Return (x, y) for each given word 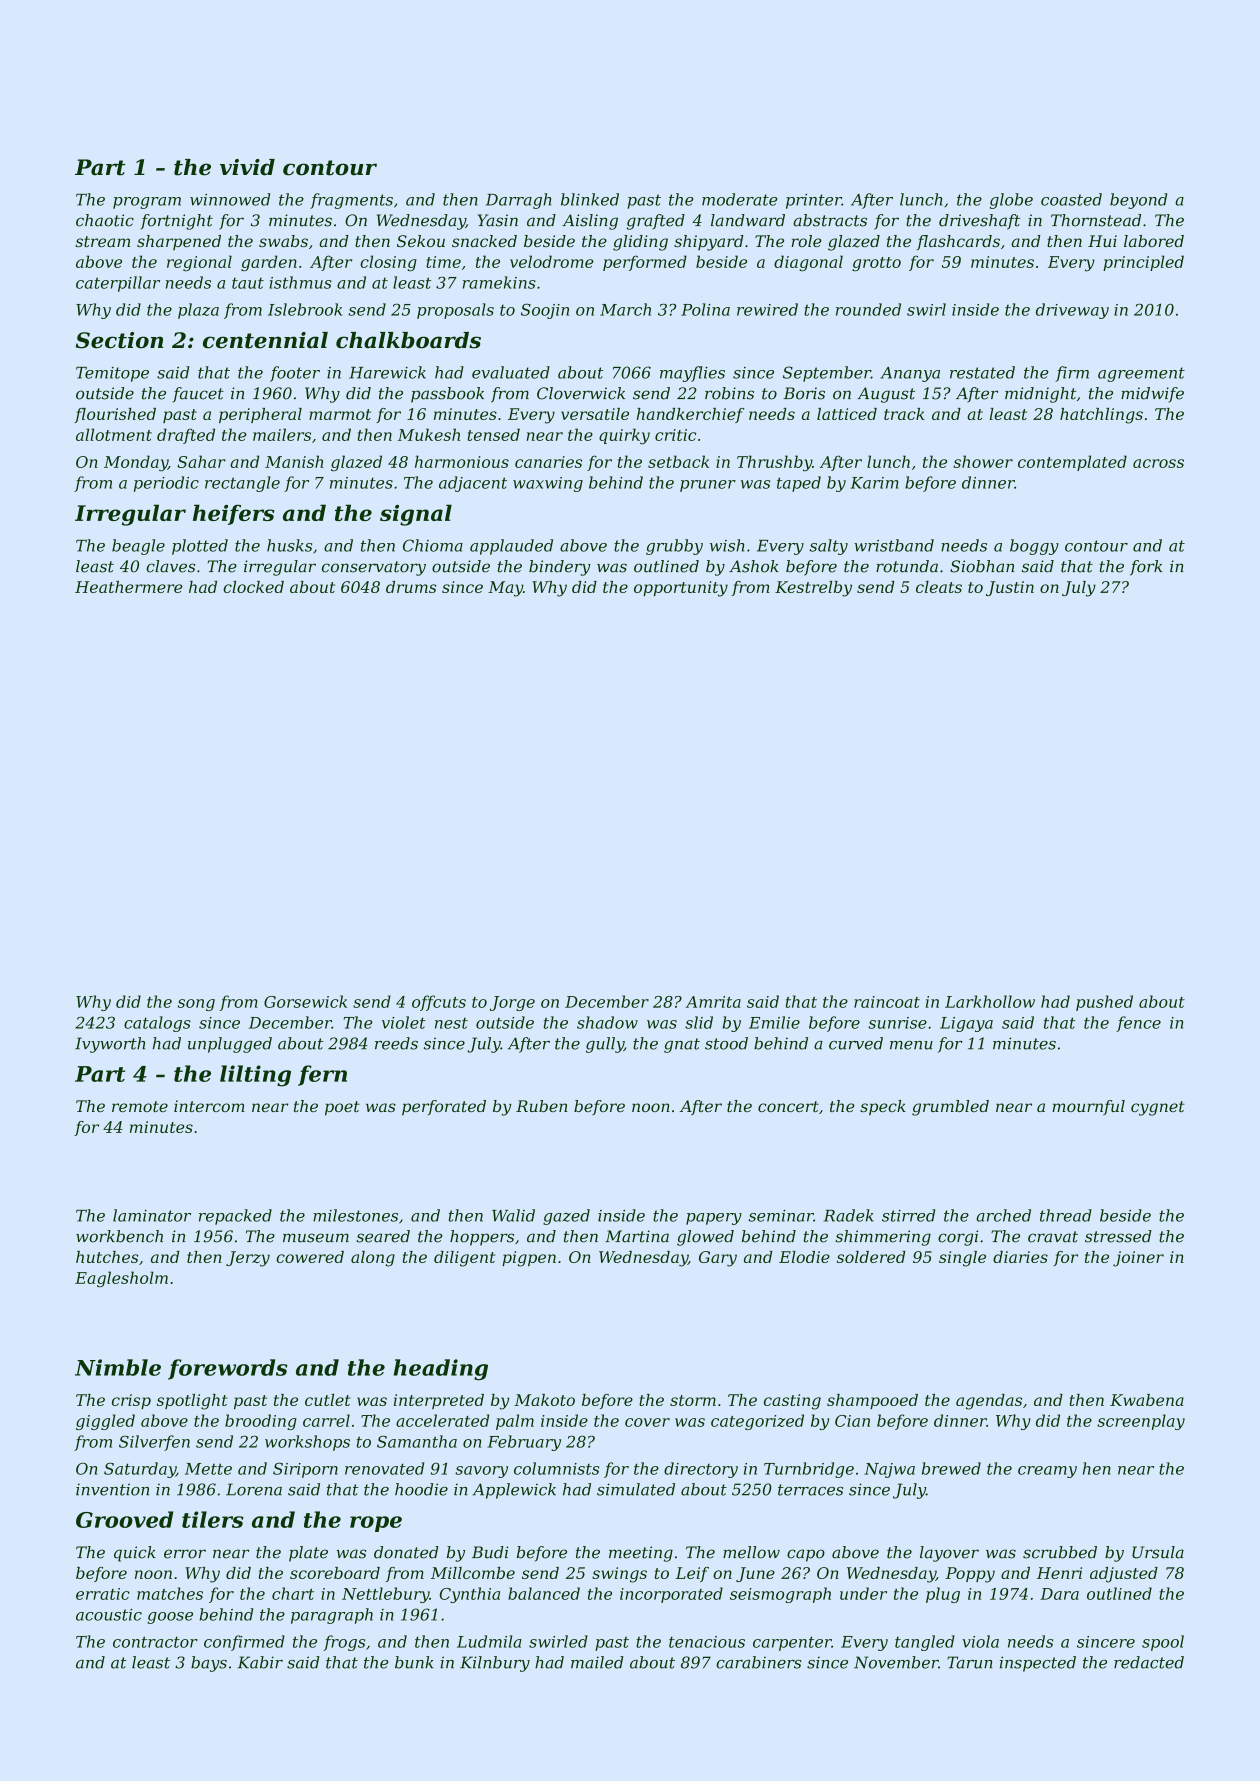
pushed (1104, 1003)
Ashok (754, 566)
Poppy (970, 1575)
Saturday (140, 1470)
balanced (544, 1593)
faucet (198, 395)
